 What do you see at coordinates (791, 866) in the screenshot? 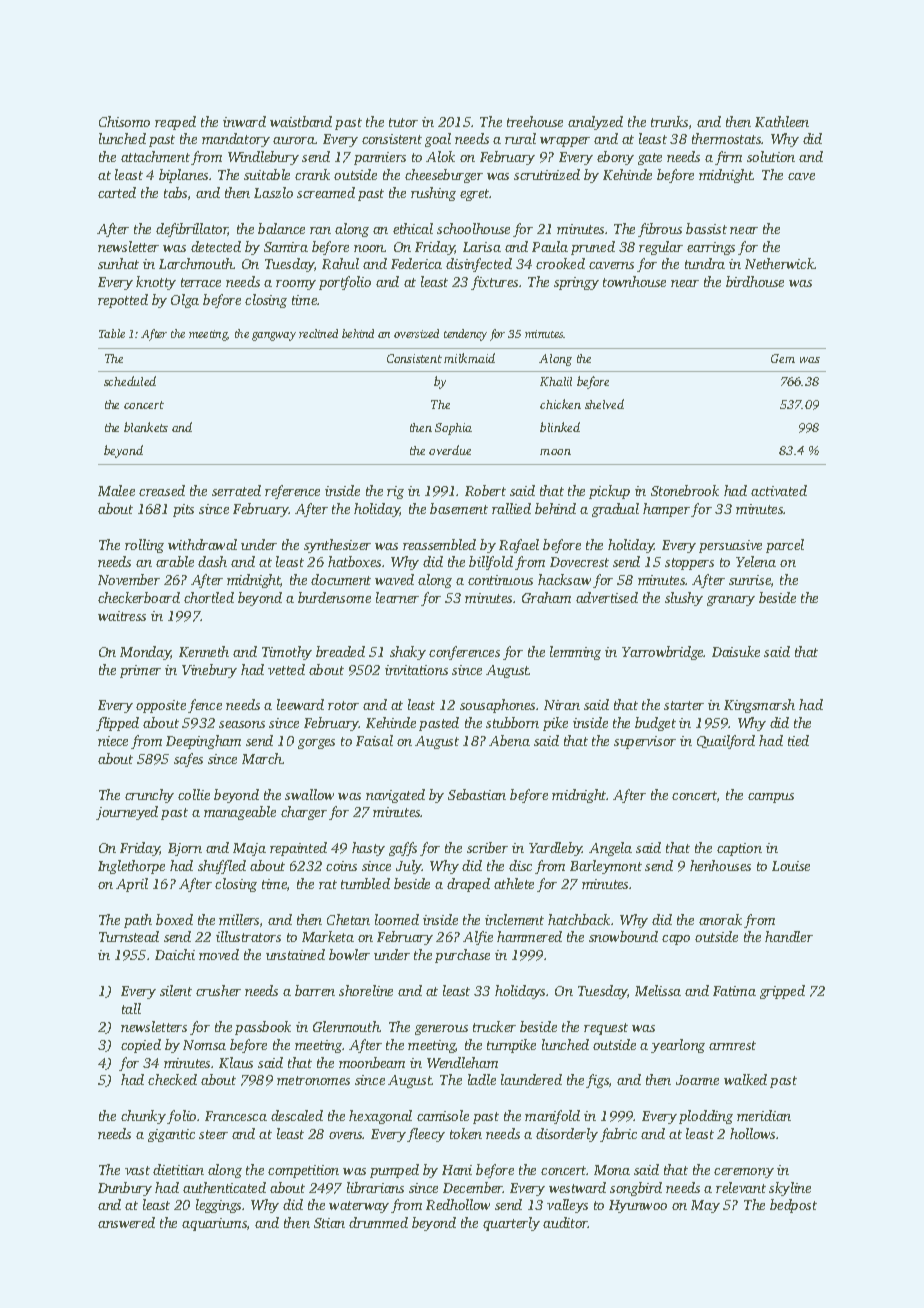
I see `Louise` at bounding box center [791, 866].
